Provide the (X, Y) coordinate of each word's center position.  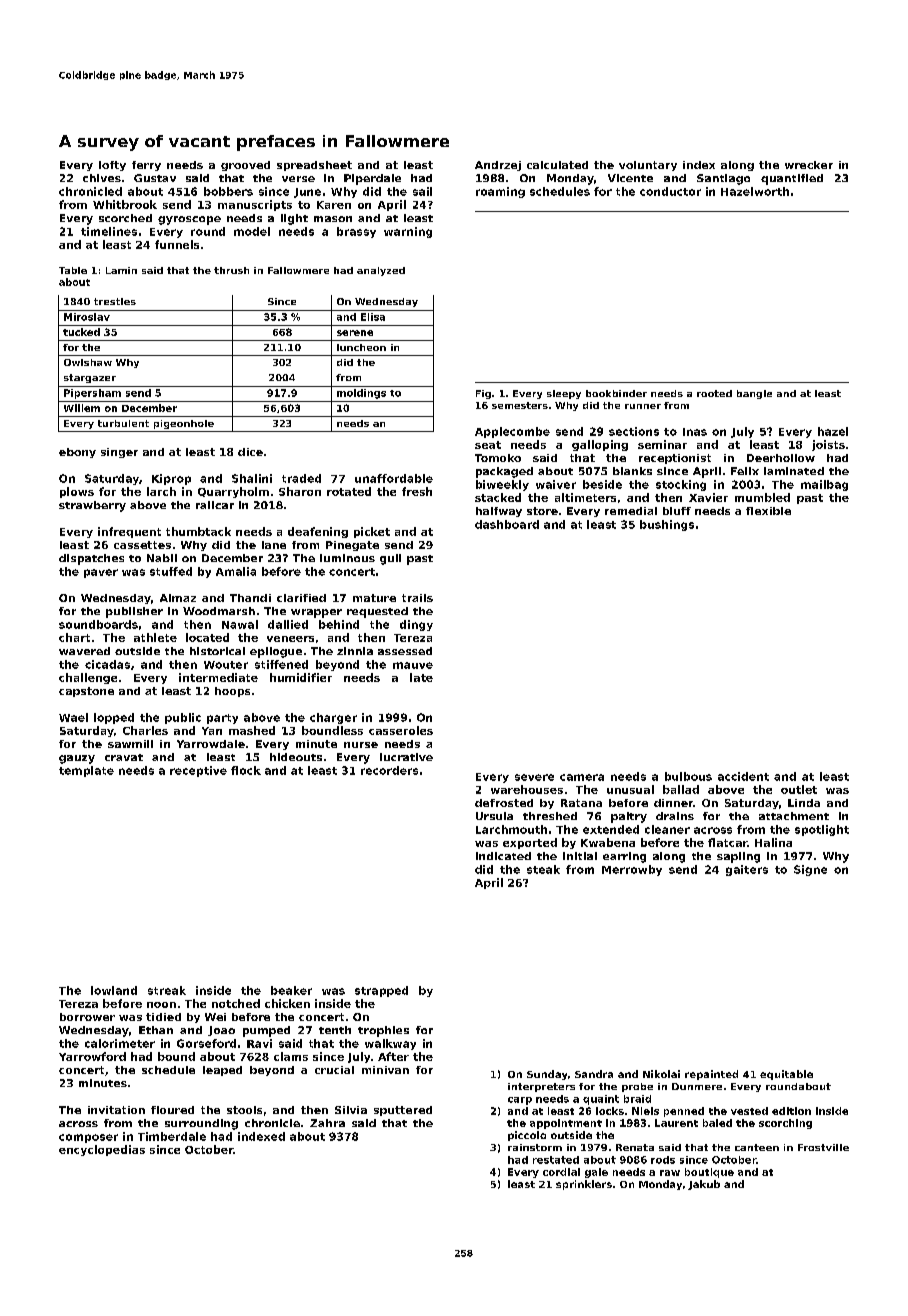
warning (408, 232)
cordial (561, 1172)
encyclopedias (102, 1150)
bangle (754, 394)
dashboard (507, 524)
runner (643, 406)
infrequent (129, 532)
